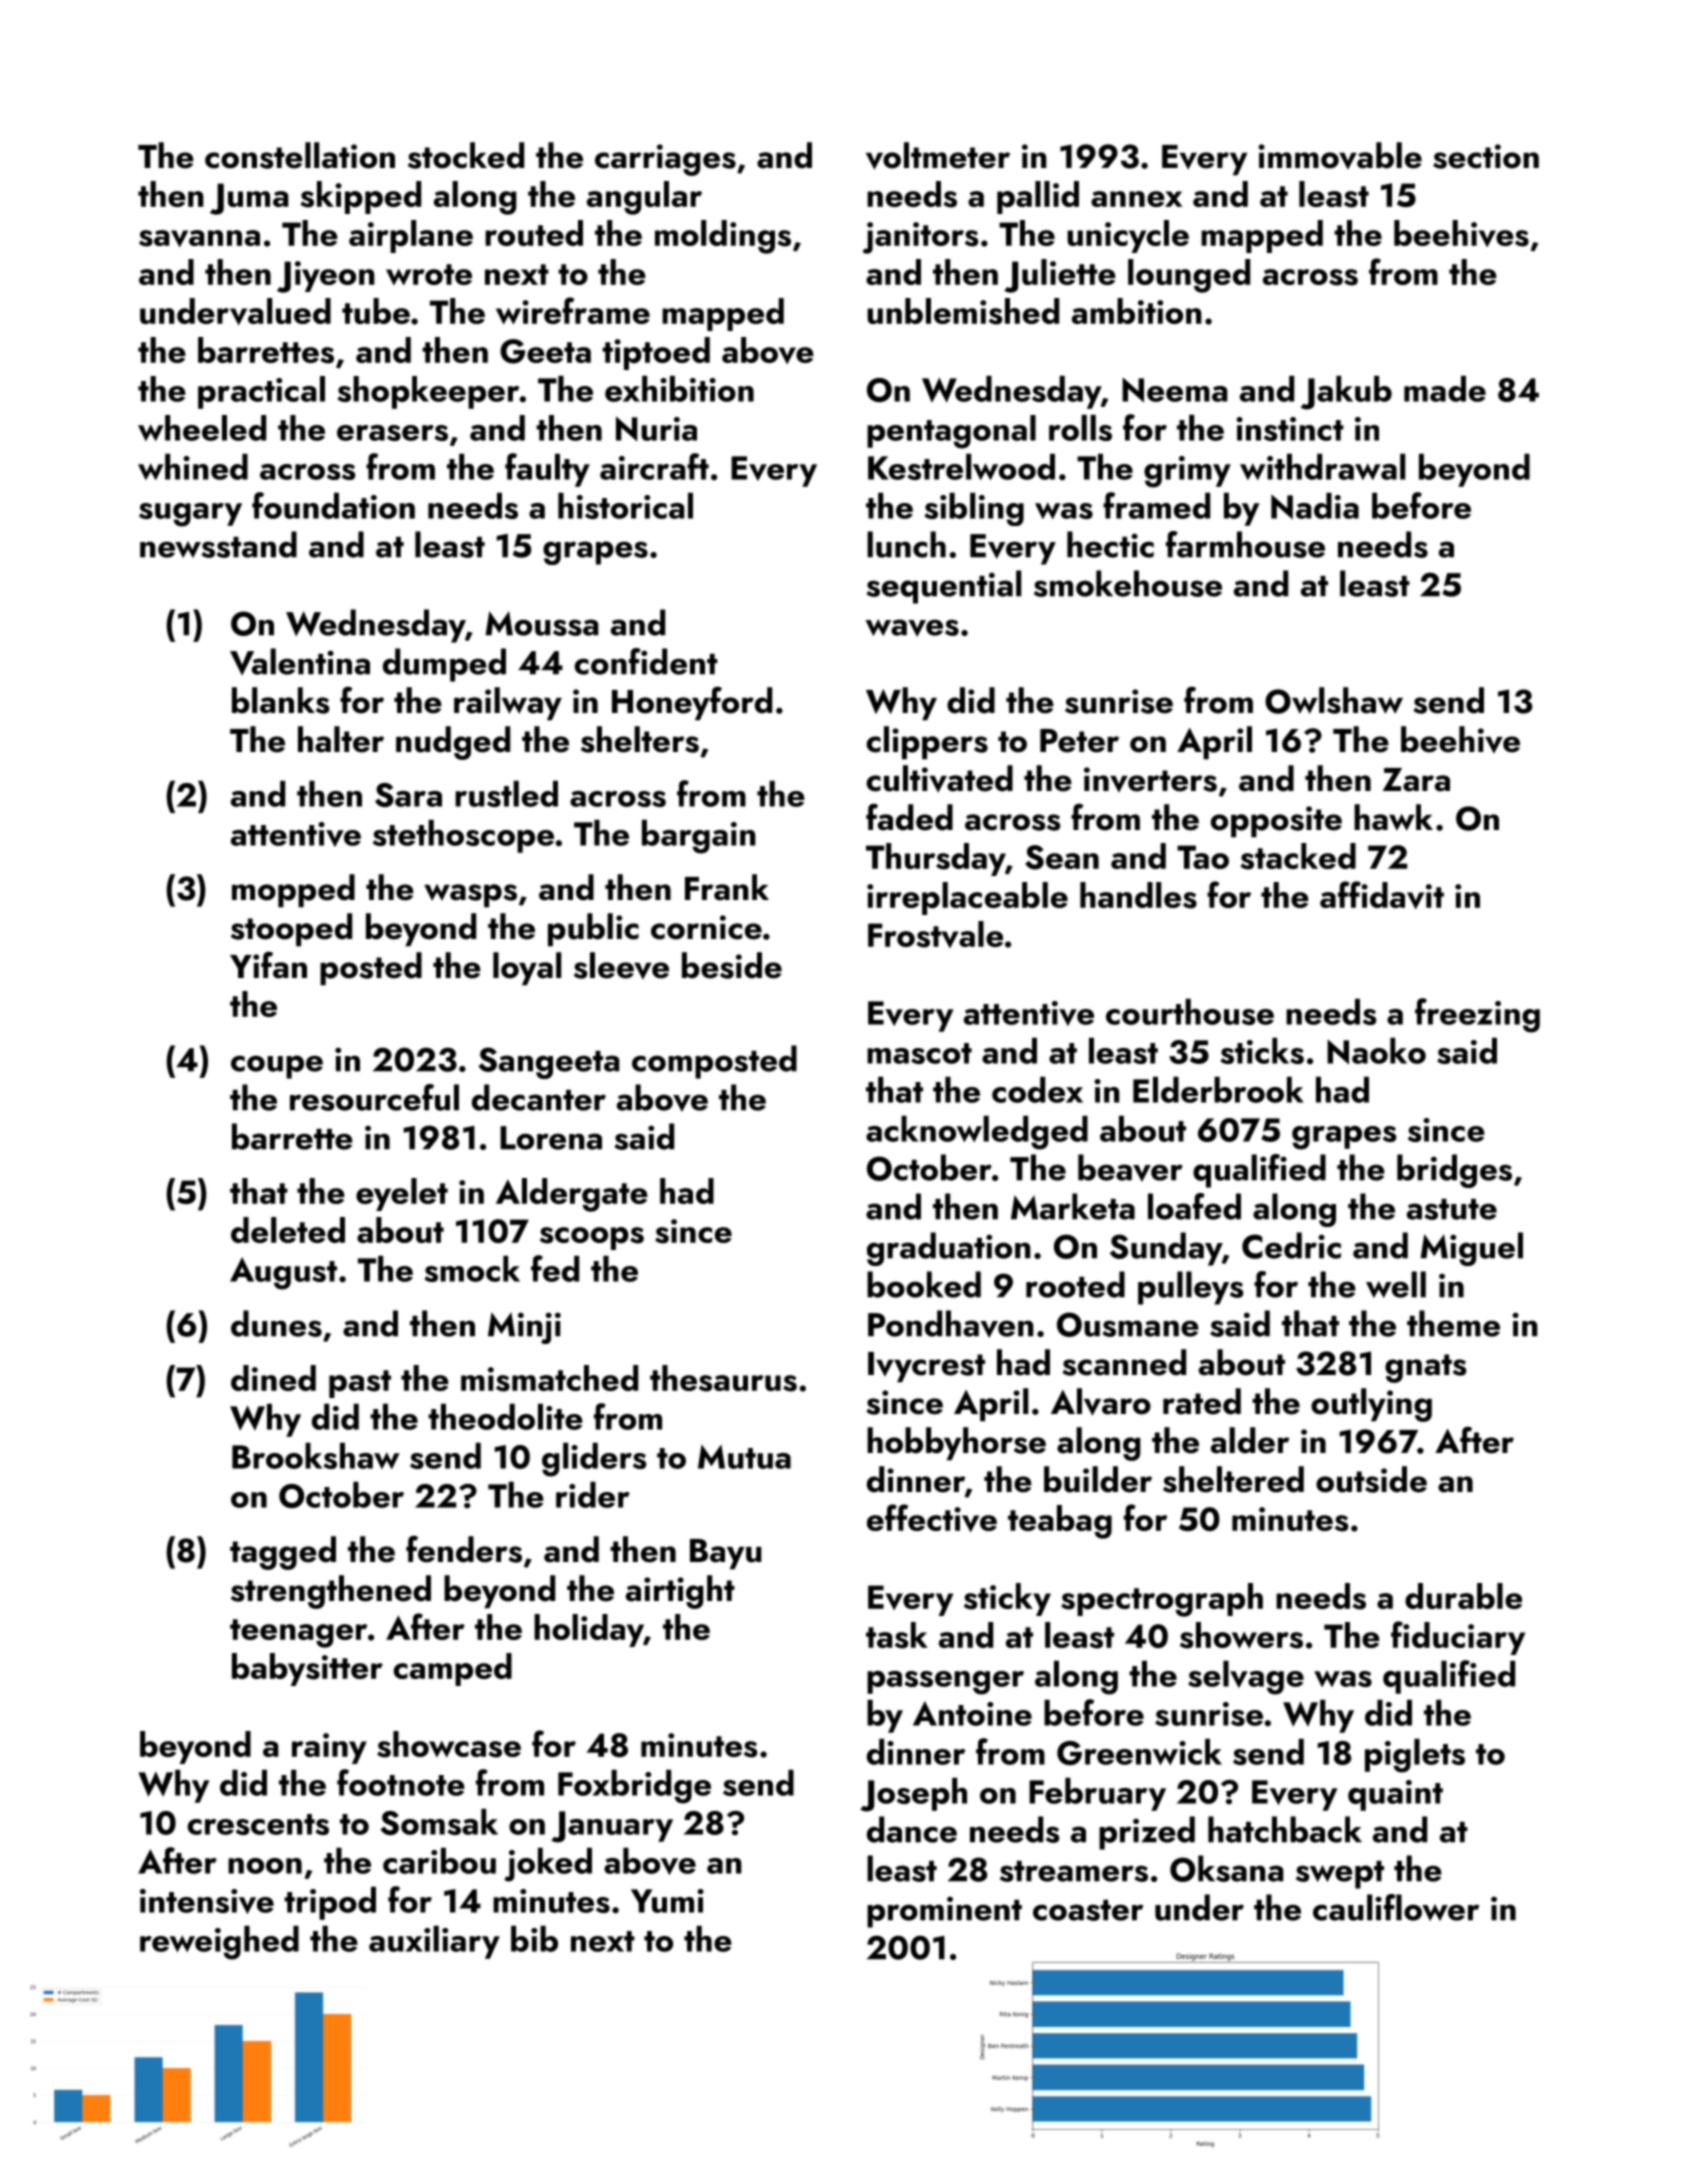 This page has height=2178, width=1683. Describe the element at coordinates (644, 198) in the page. I see `angular` at that location.
